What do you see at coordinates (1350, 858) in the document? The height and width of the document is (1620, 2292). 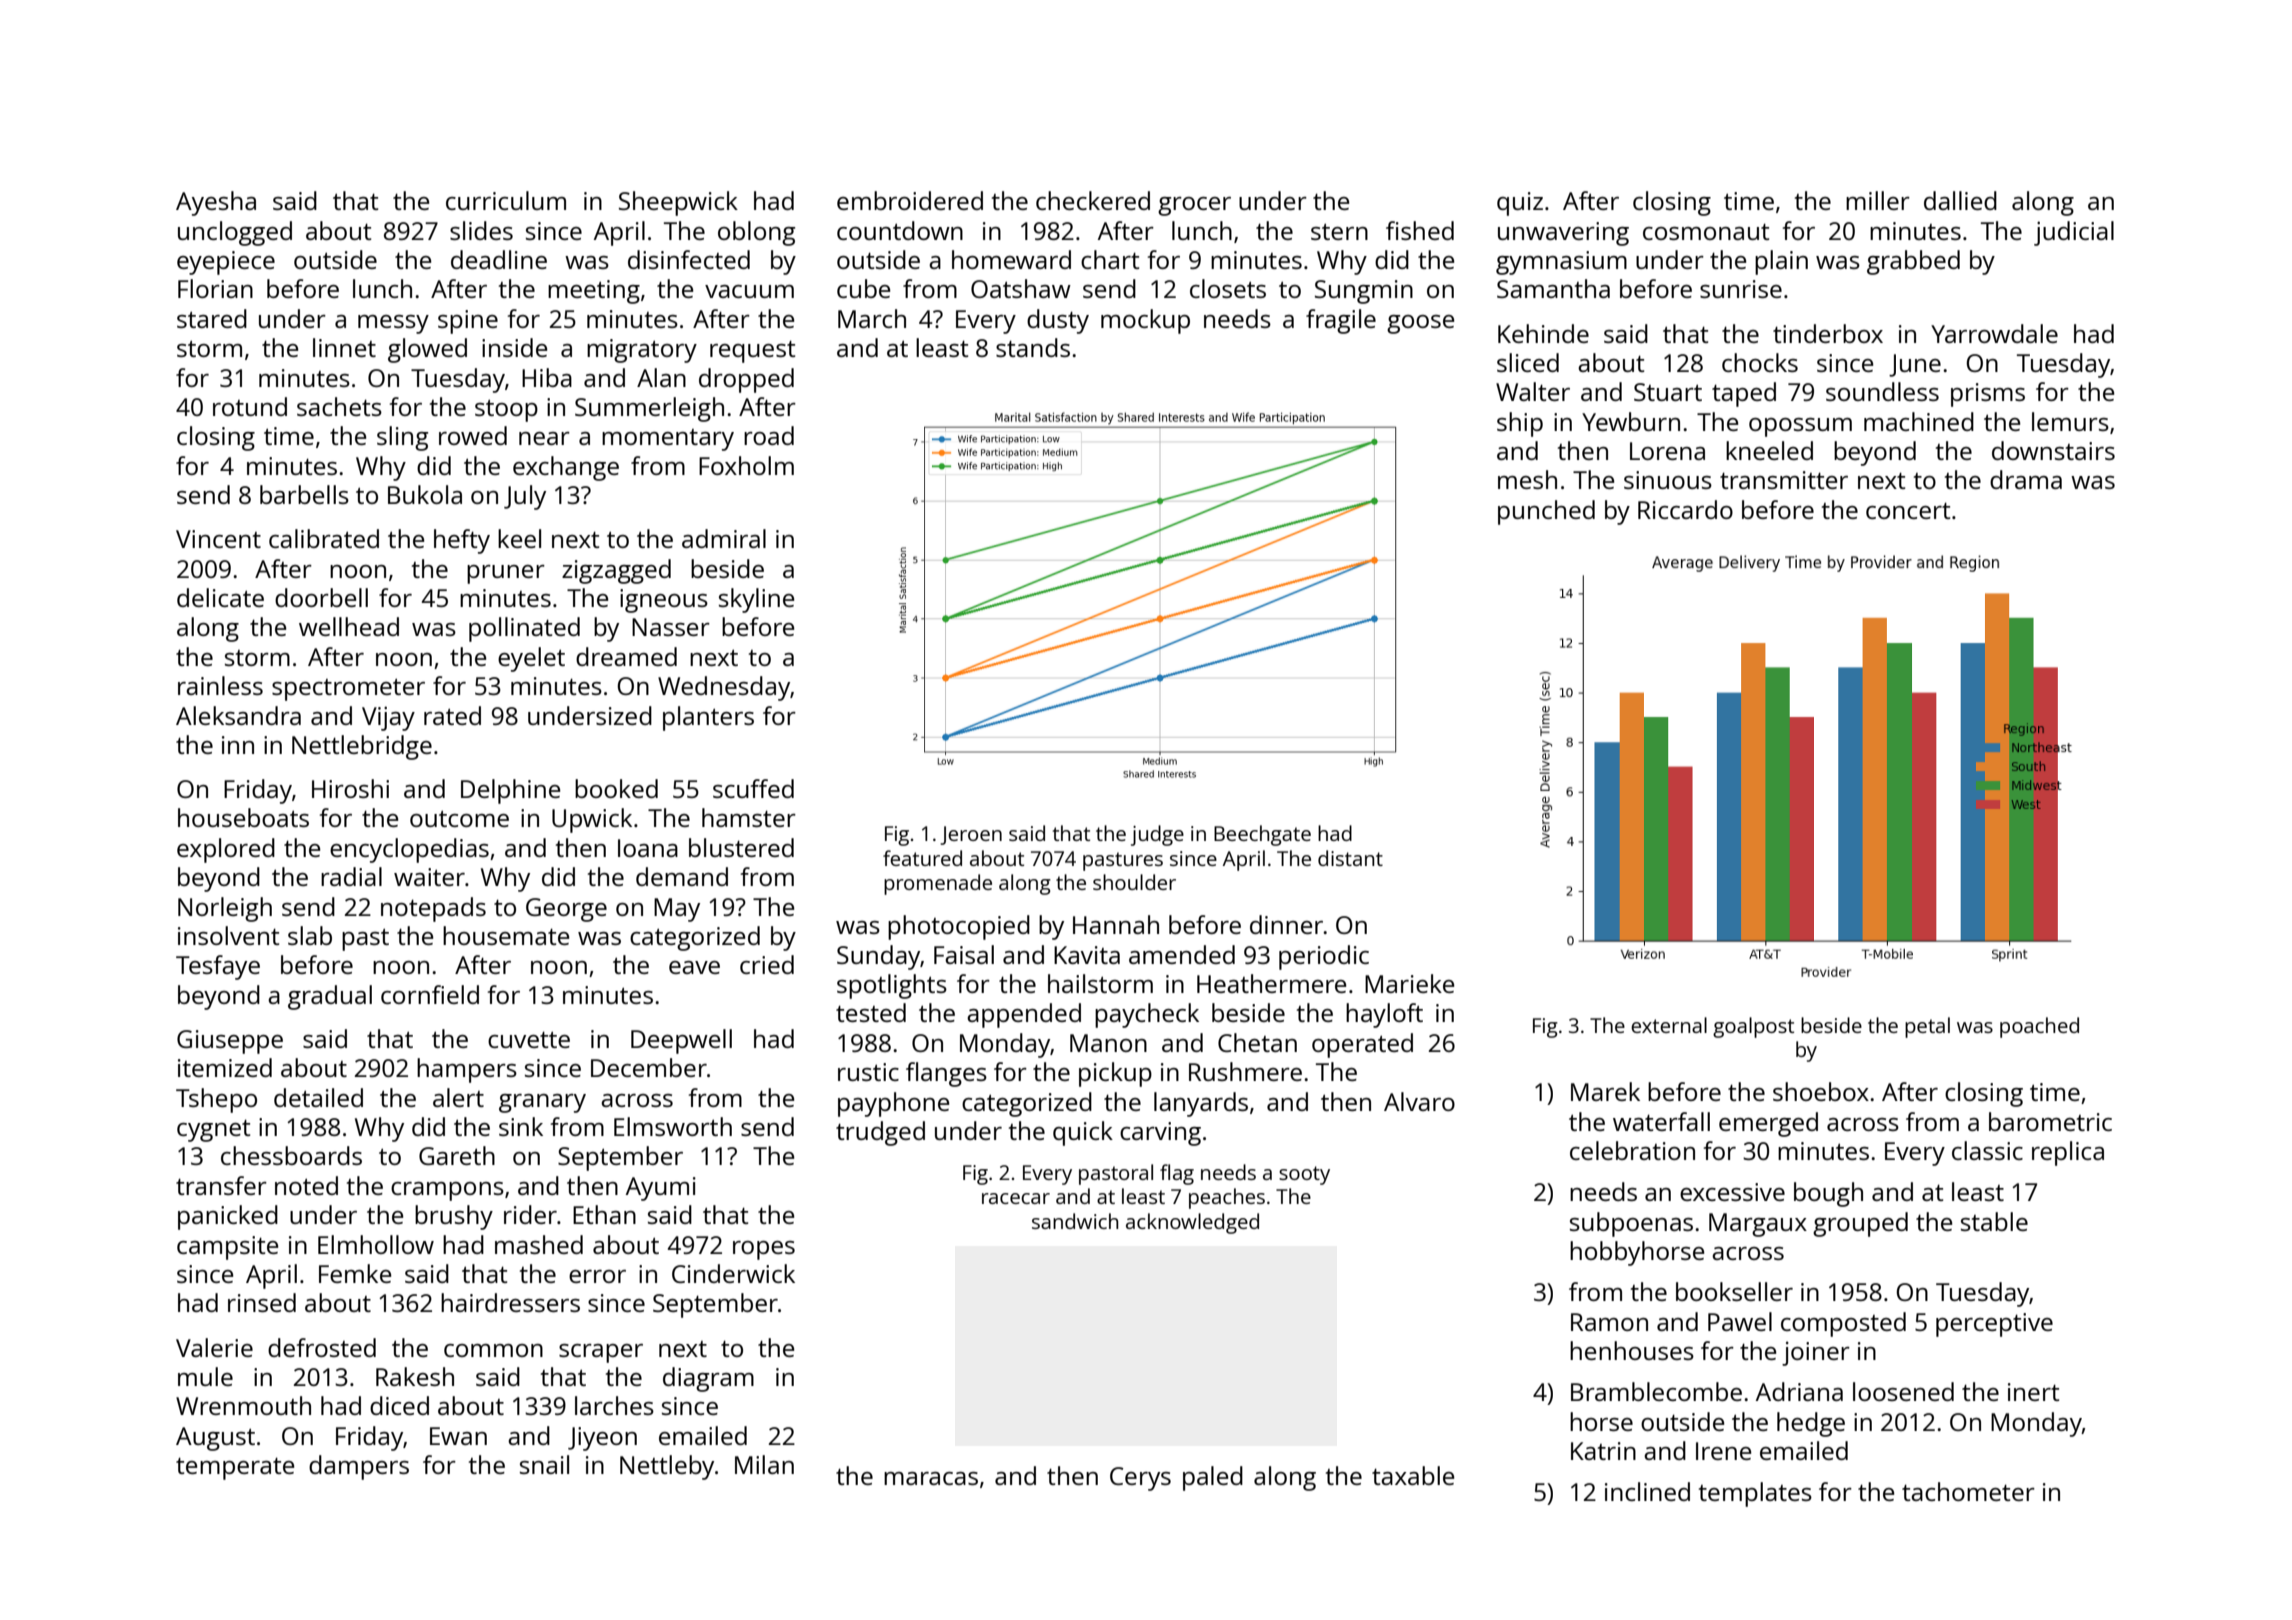 I see `distant` at bounding box center [1350, 858].
